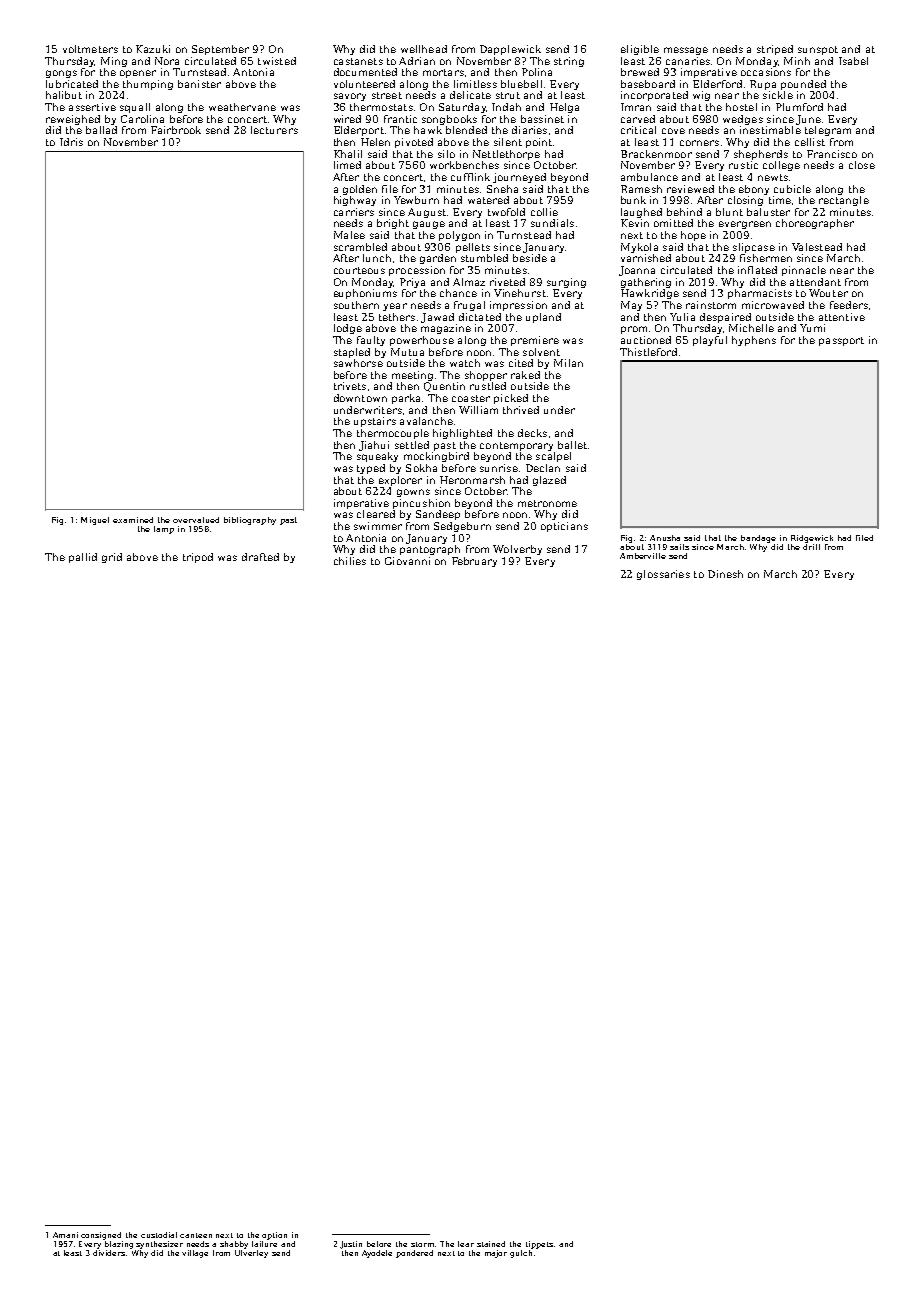 The image size is (924, 1308). What do you see at coordinates (83, 558) in the screenshot?
I see `pallid` at bounding box center [83, 558].
